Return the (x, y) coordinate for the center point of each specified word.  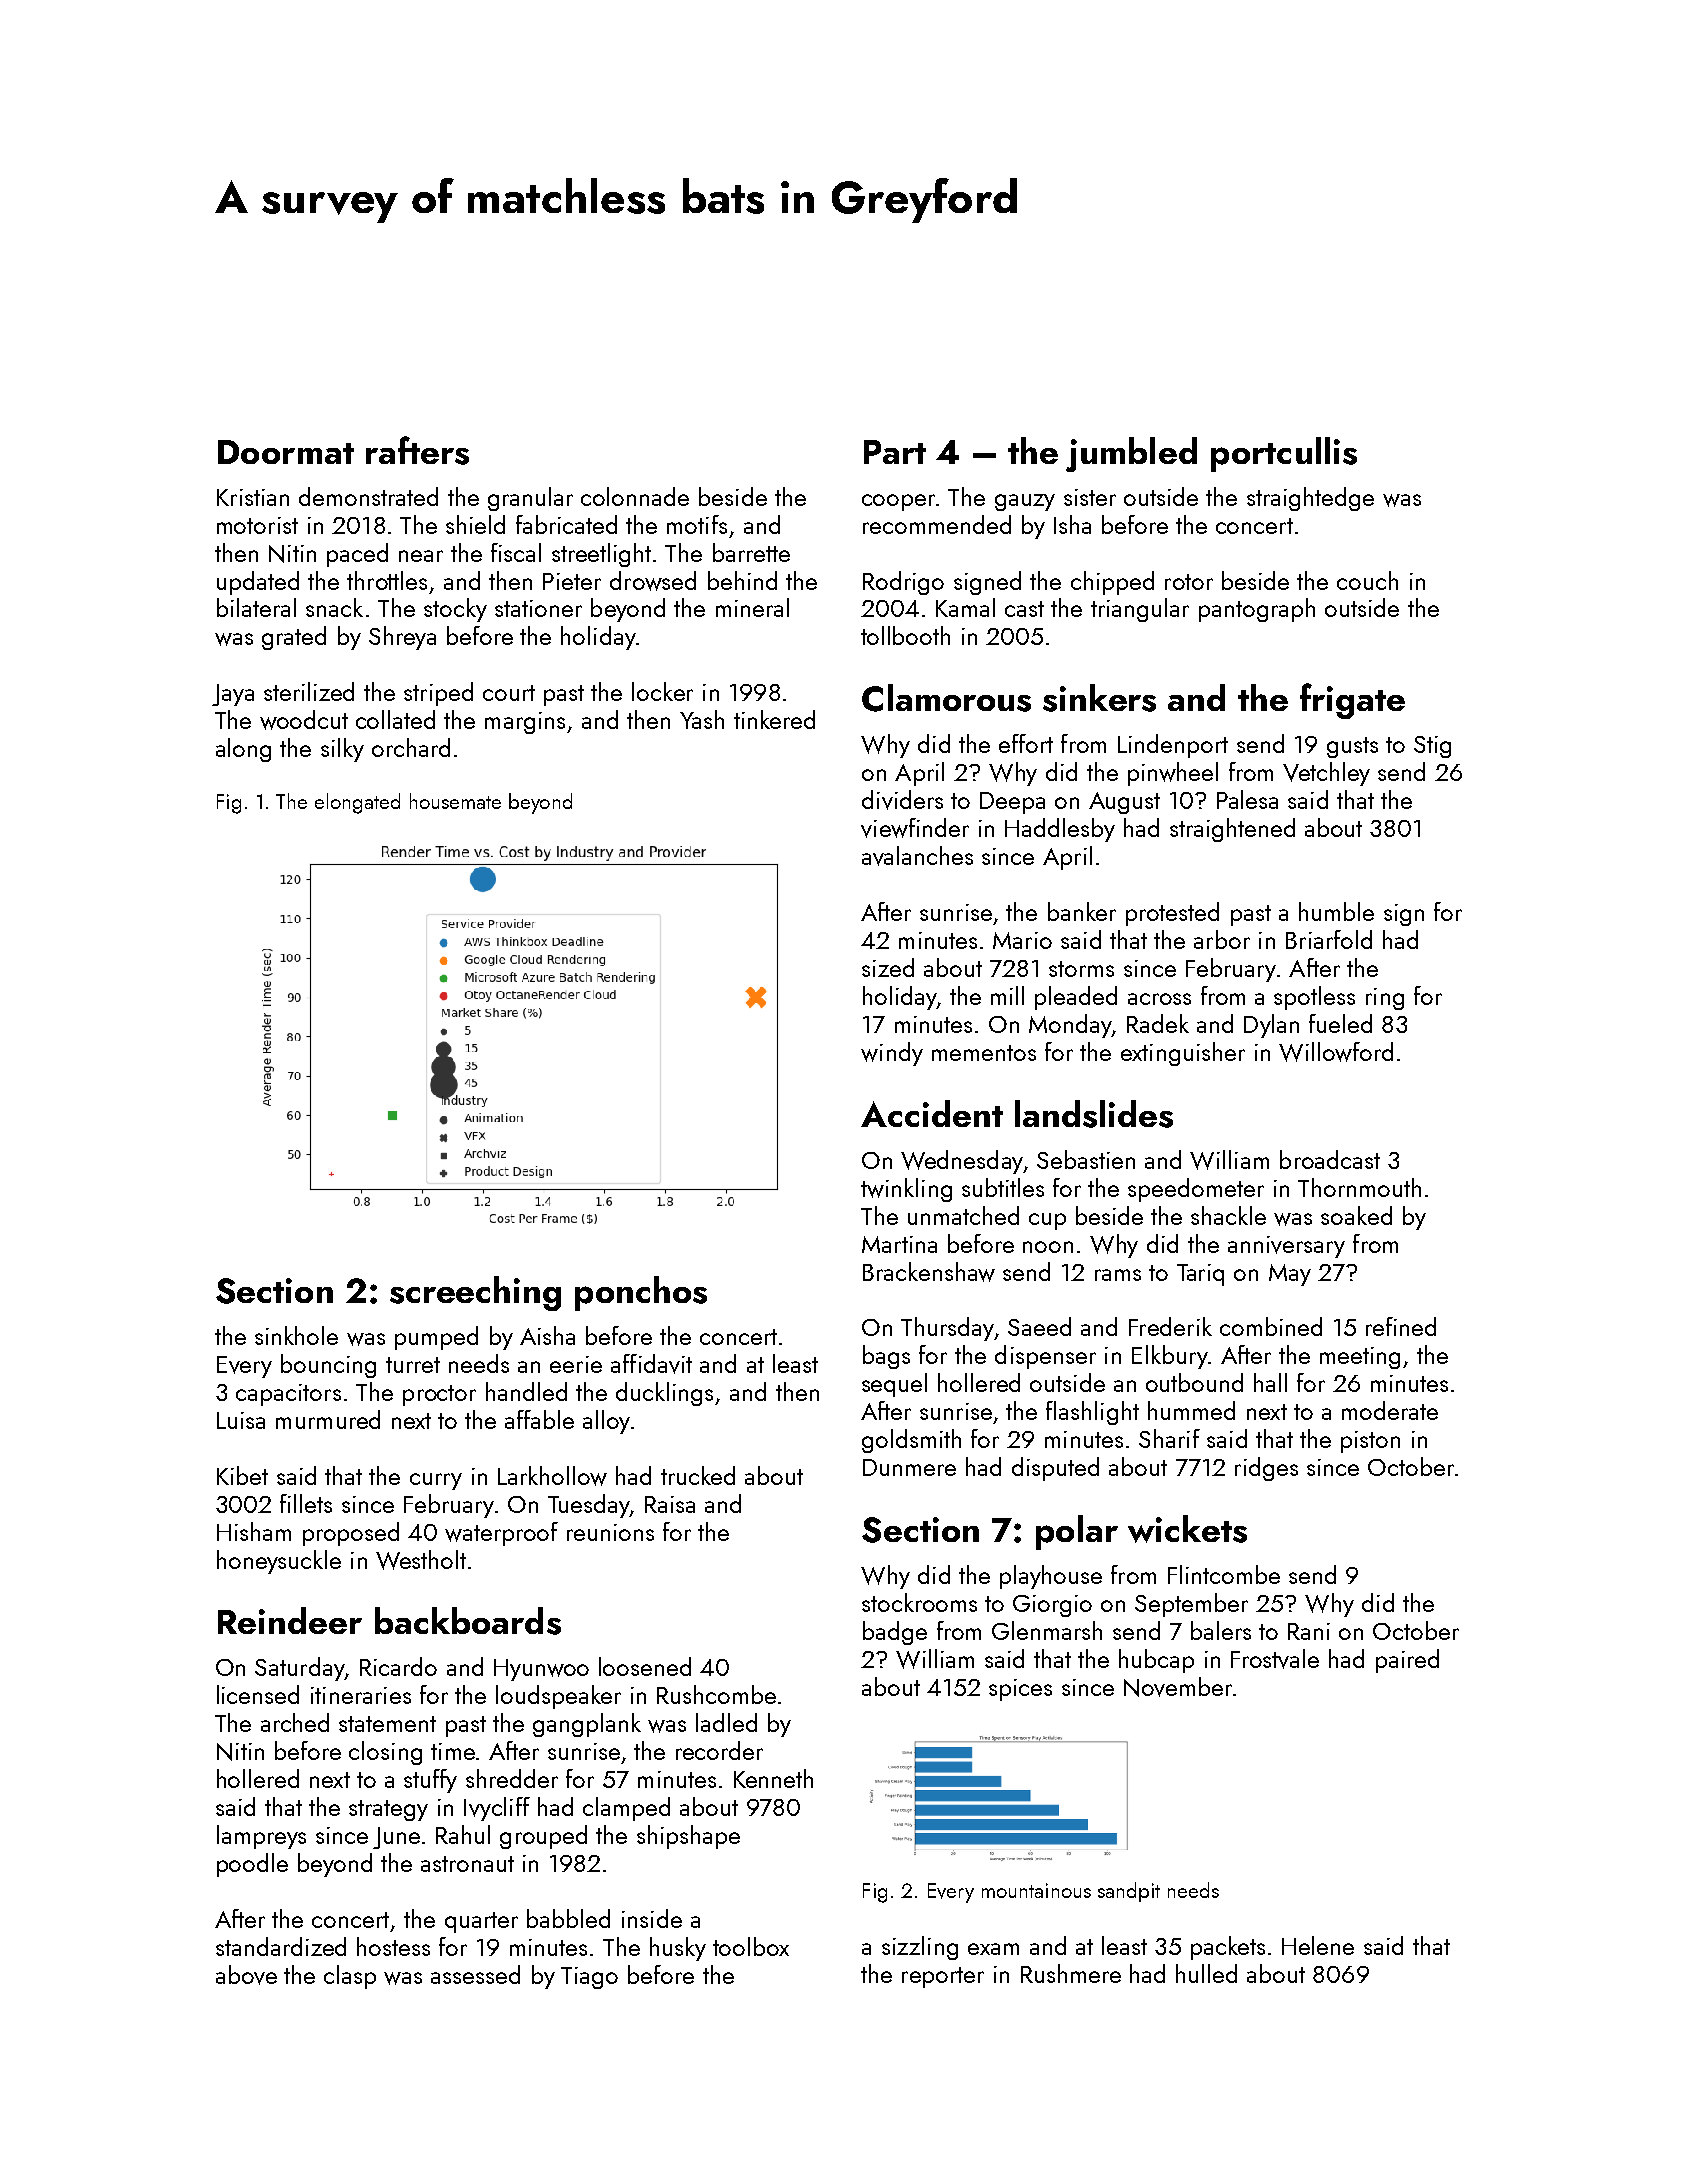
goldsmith (911, 1441)
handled (526, 1391)
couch (1367, 580)
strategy (388, 1810)
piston (1370, 1442)
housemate (455, 801)
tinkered (774, 719)
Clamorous (946, 698)
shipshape (688, 1837)
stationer (538, 608)
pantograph (1257, 610)
